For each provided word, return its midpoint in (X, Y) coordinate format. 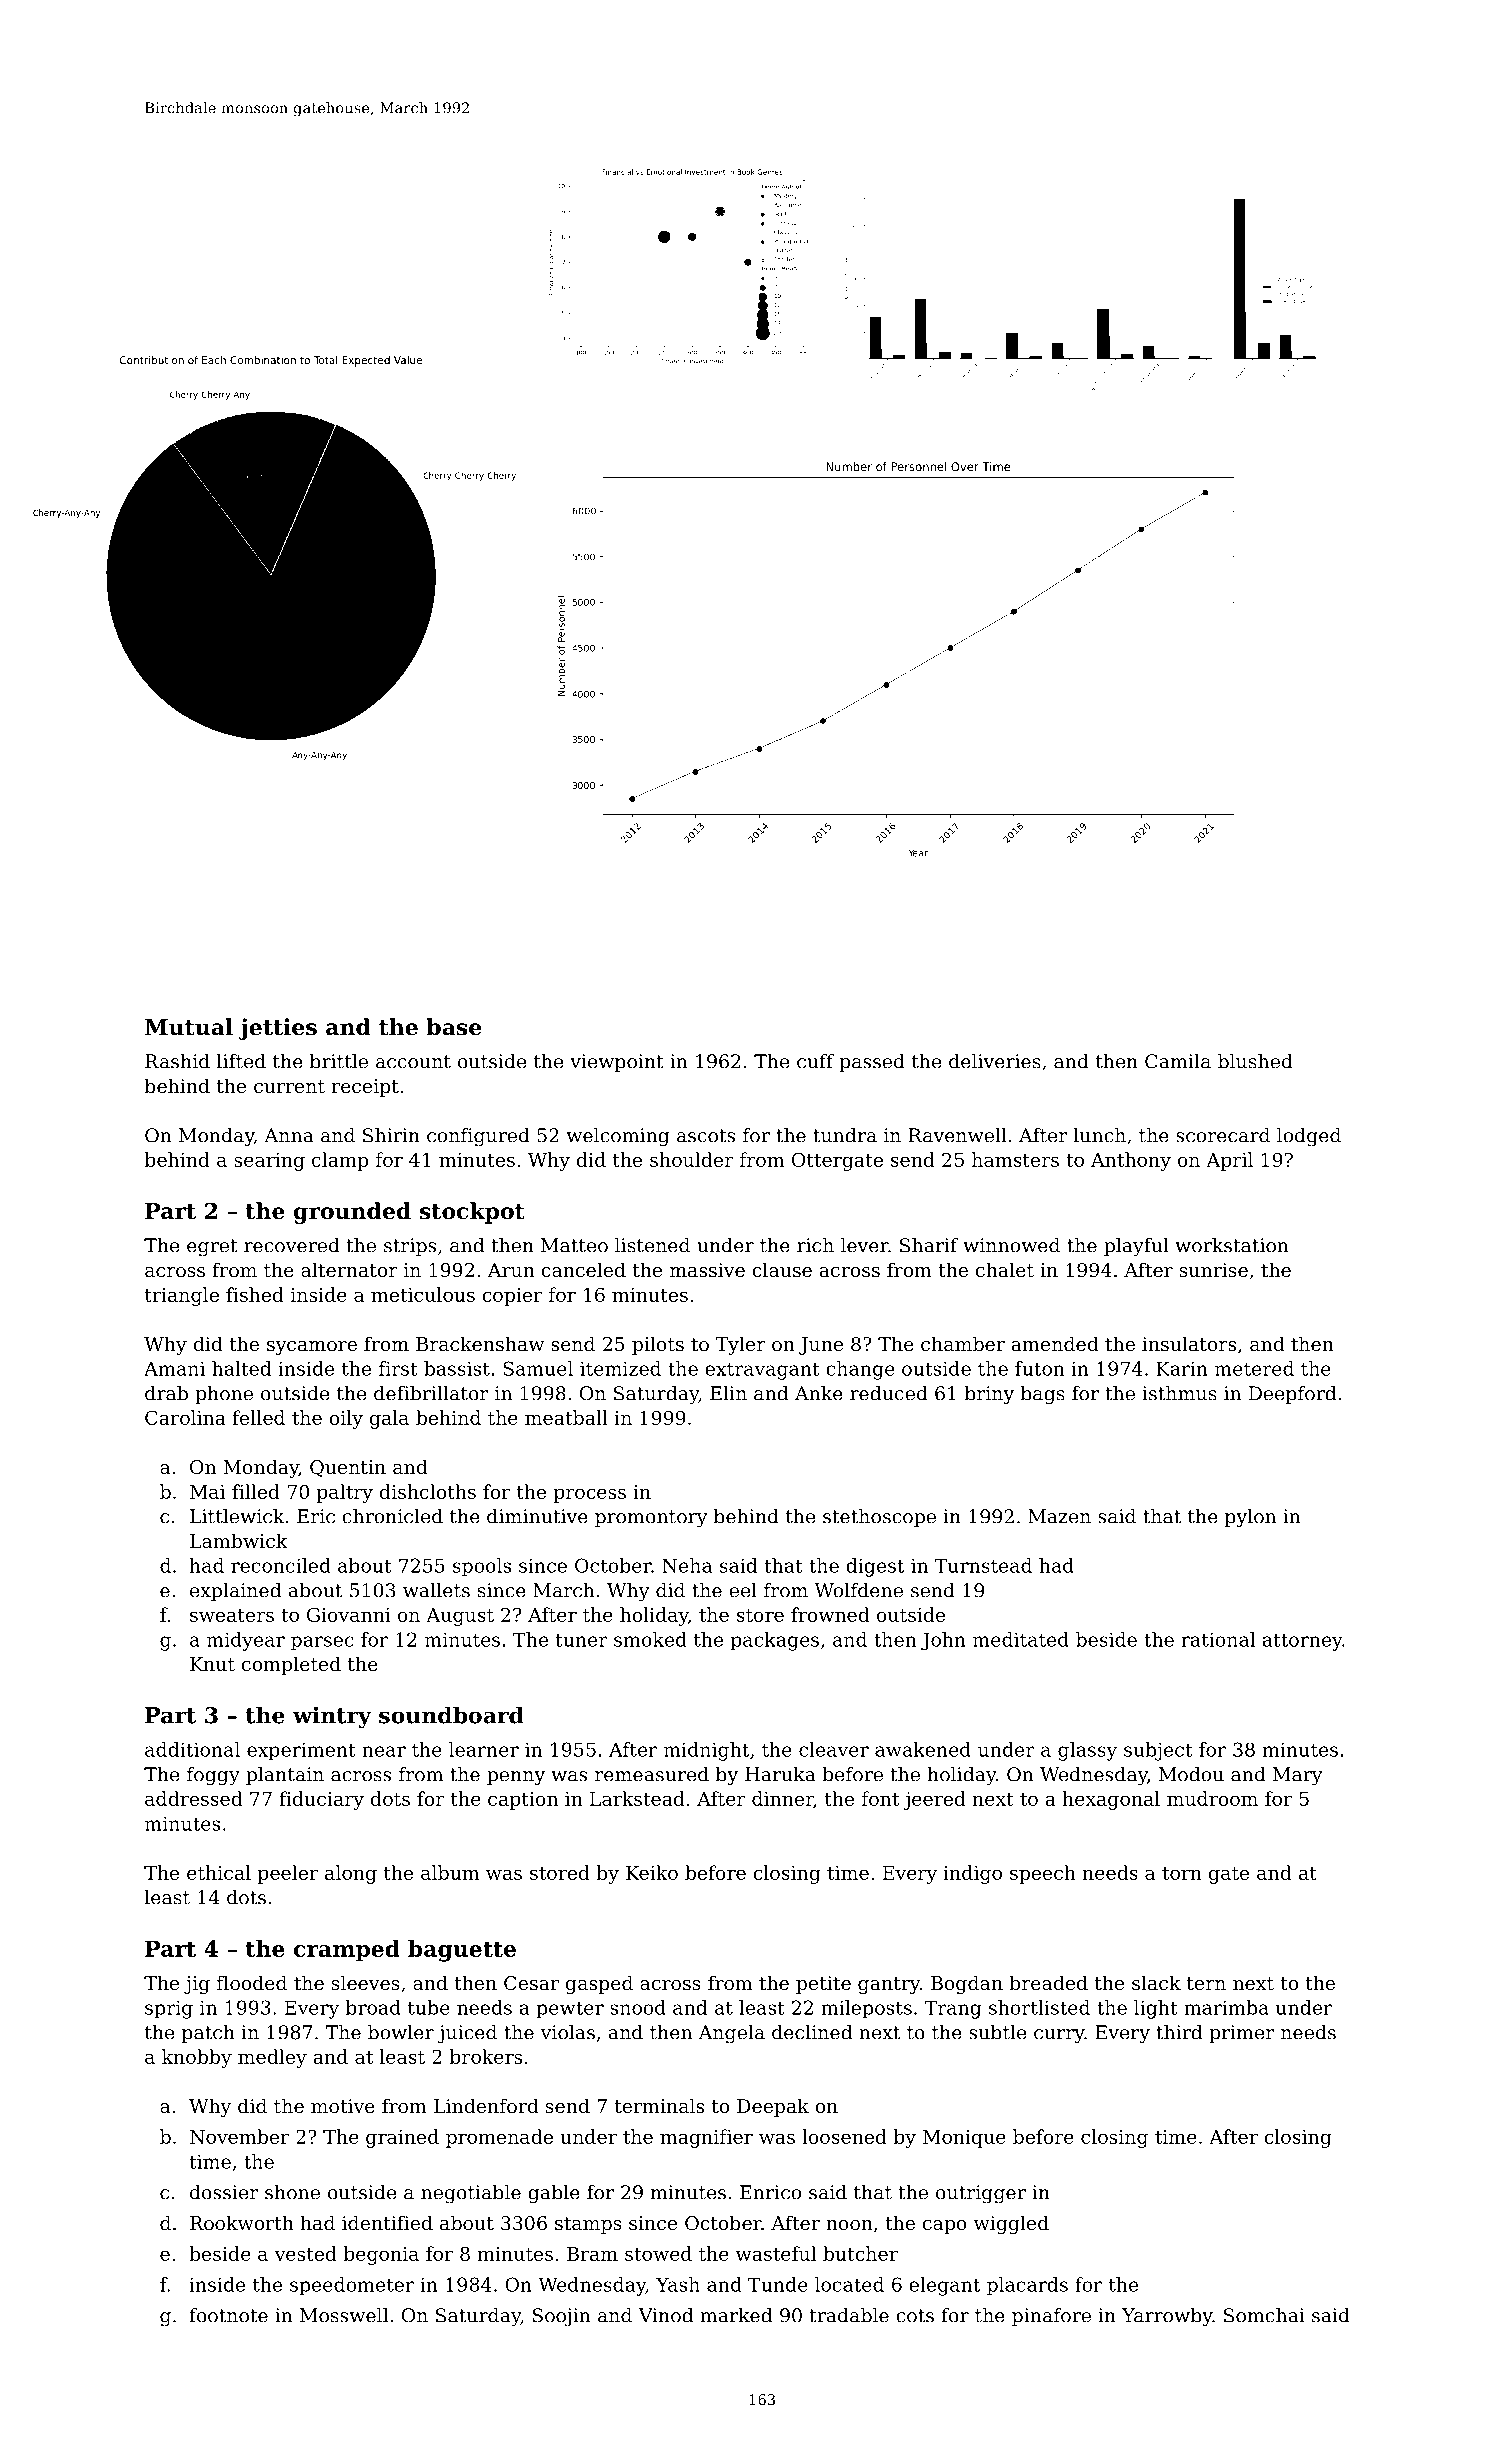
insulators (1189, 1343)
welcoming (617, 1137)
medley (272, 2058)
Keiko (652, 1872)
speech (1043, 1874)
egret (212, 1248)
